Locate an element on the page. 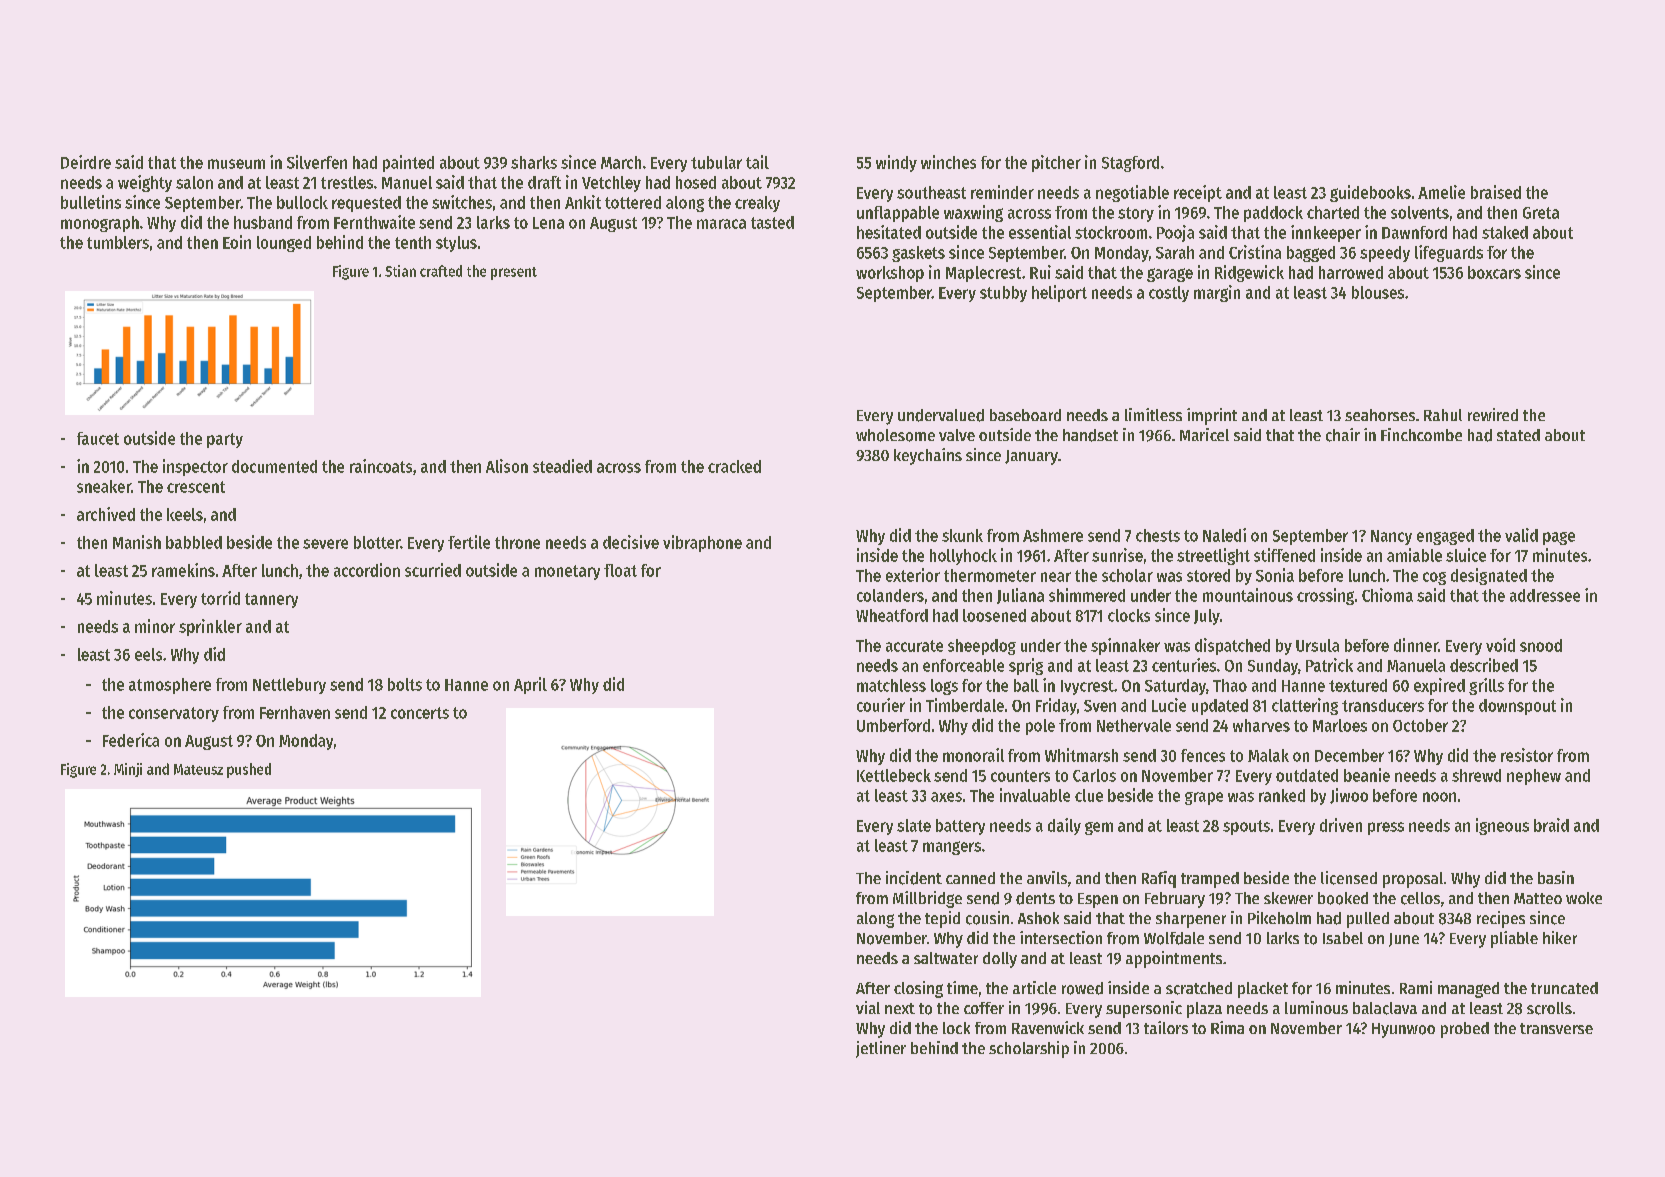 Image resolution: width=1665 pixels, height=1177 pixels. boxcars is located at coordinates (1494, 272).
